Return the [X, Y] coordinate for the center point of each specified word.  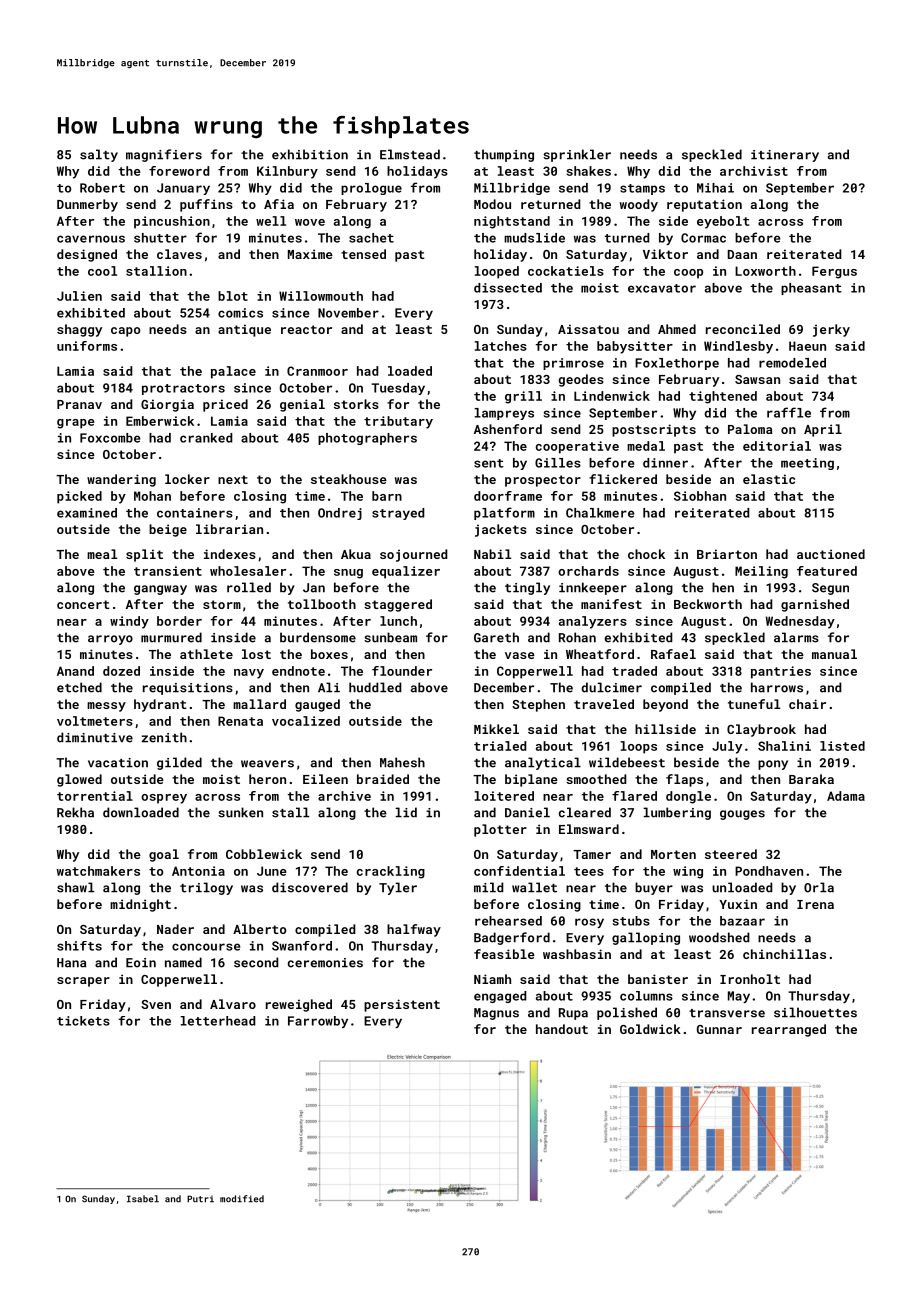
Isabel [143, 1199]
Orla [819, 887]
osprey [164, 799]
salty [99, 155]
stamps [642, 189]
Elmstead [410, 154]
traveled [604, 704]
